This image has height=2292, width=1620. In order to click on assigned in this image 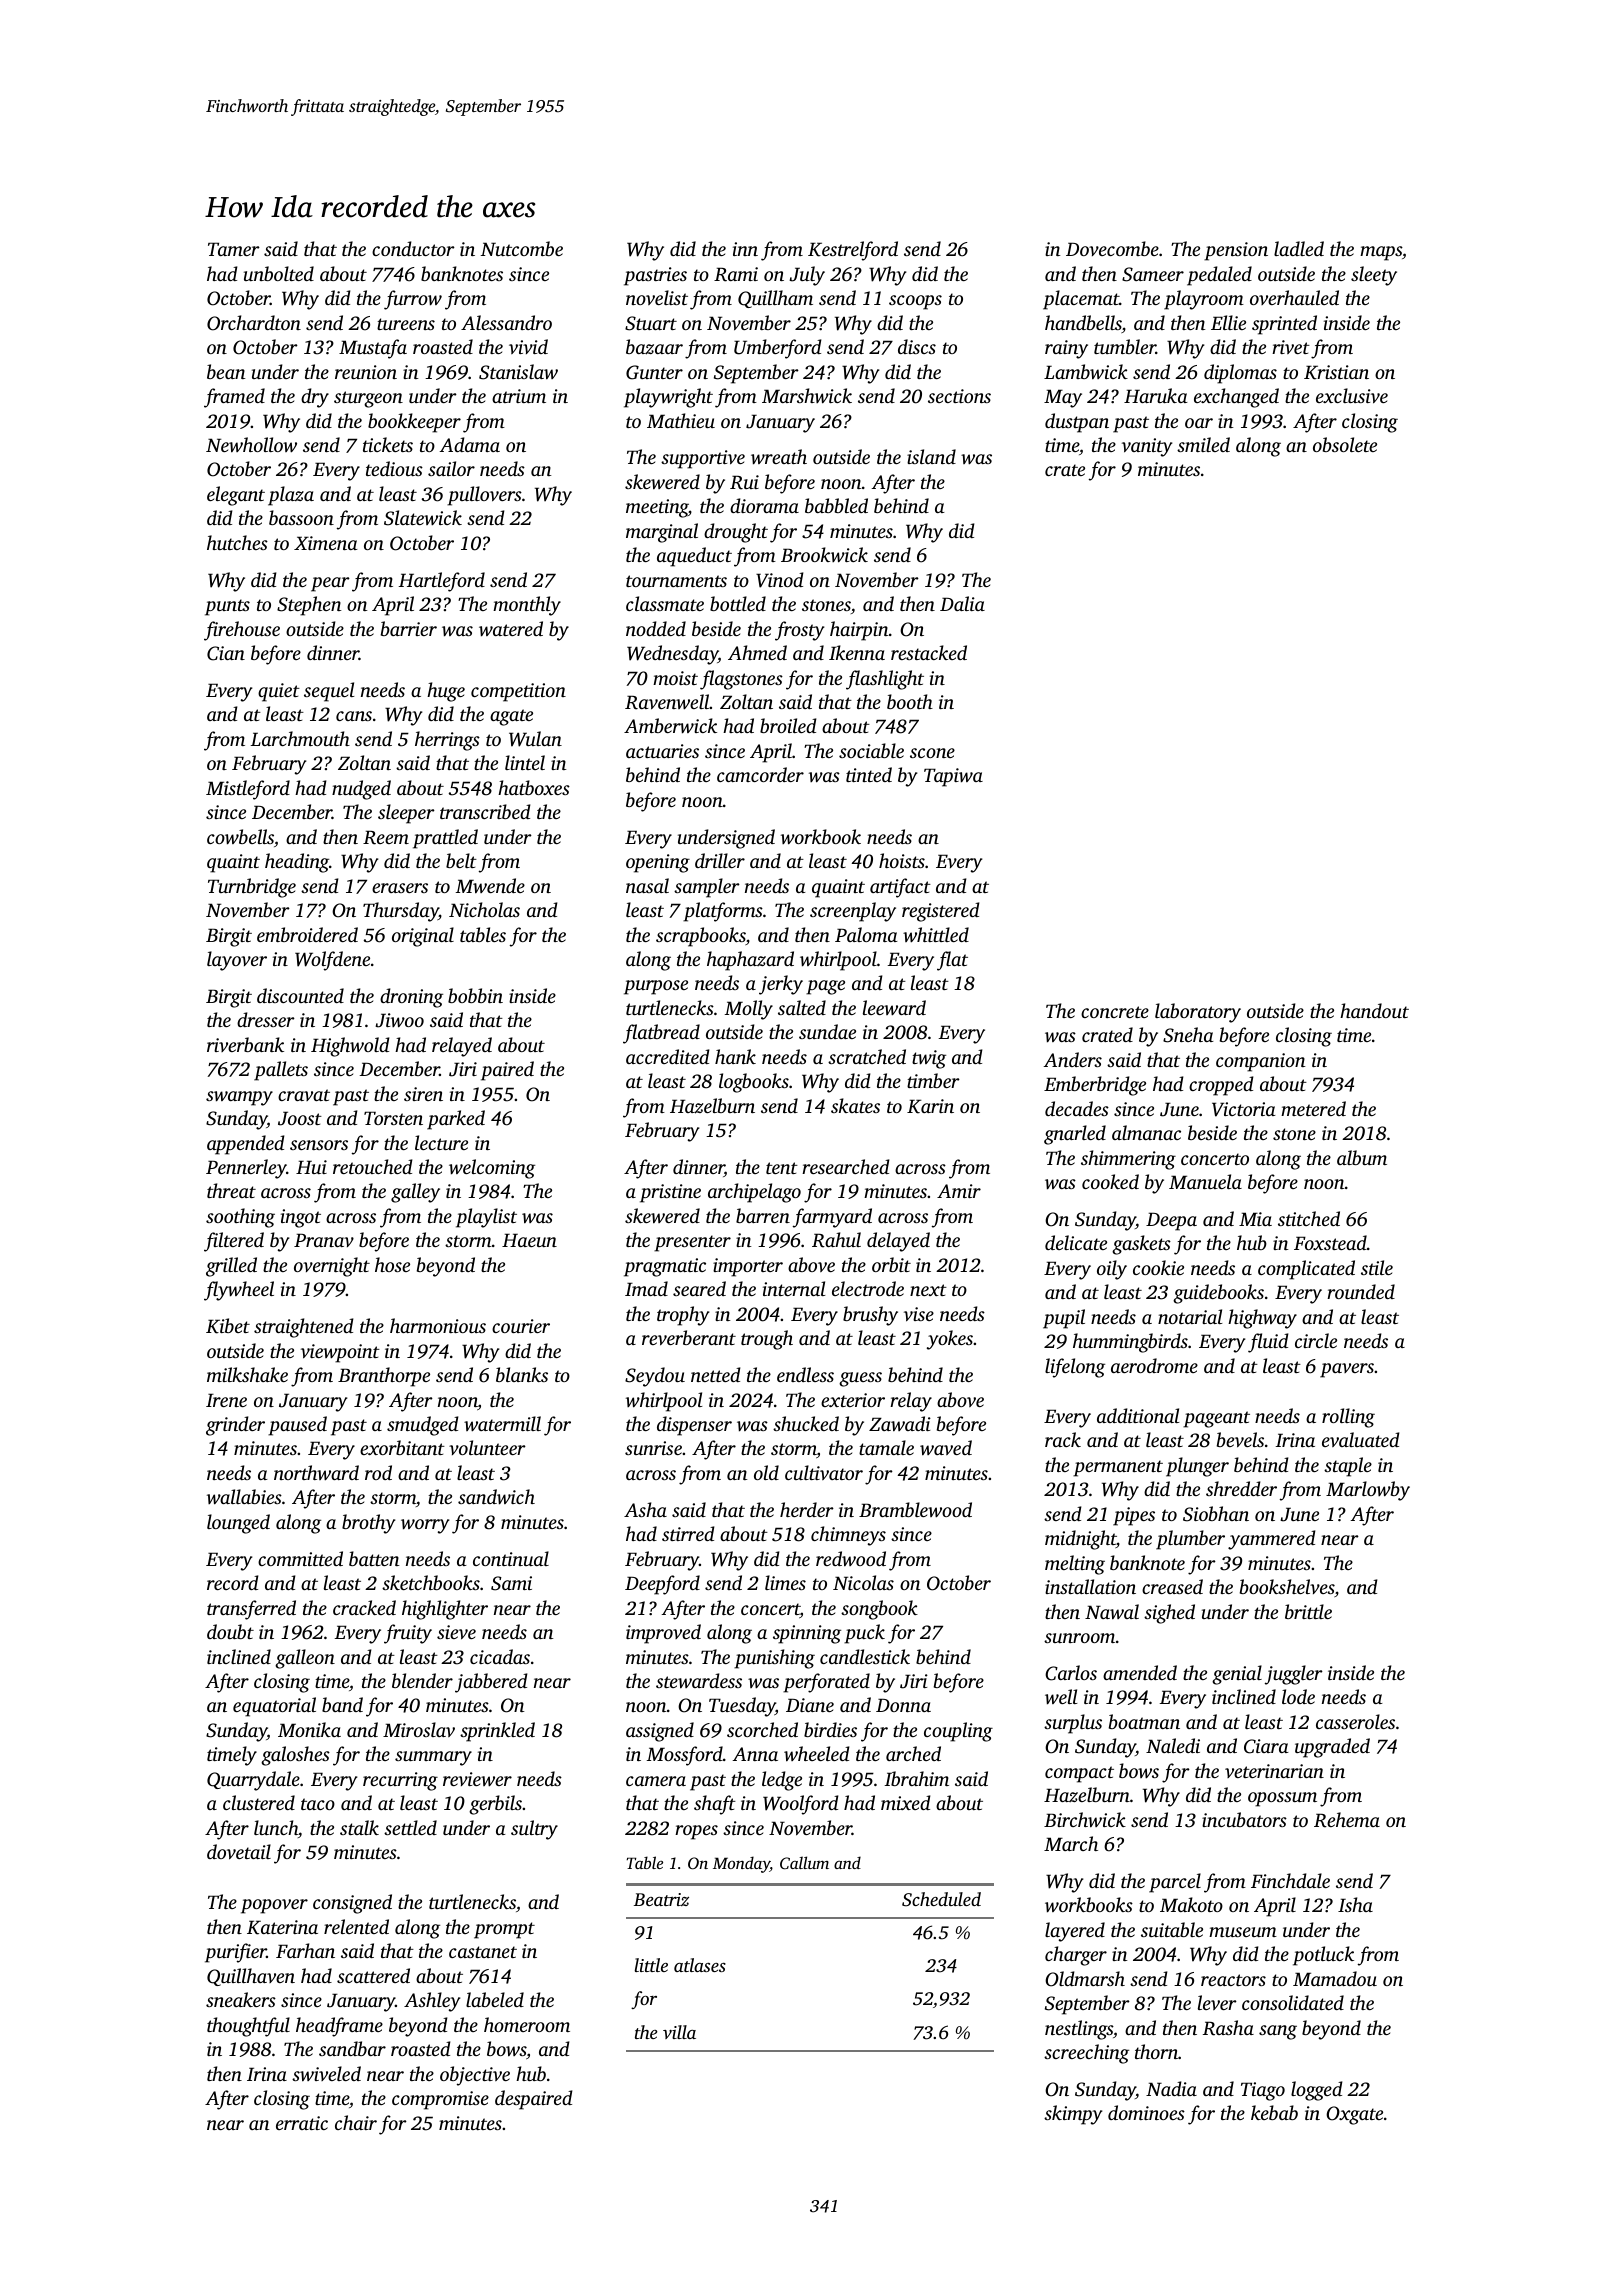, I will do `click(660, 1732)`.
